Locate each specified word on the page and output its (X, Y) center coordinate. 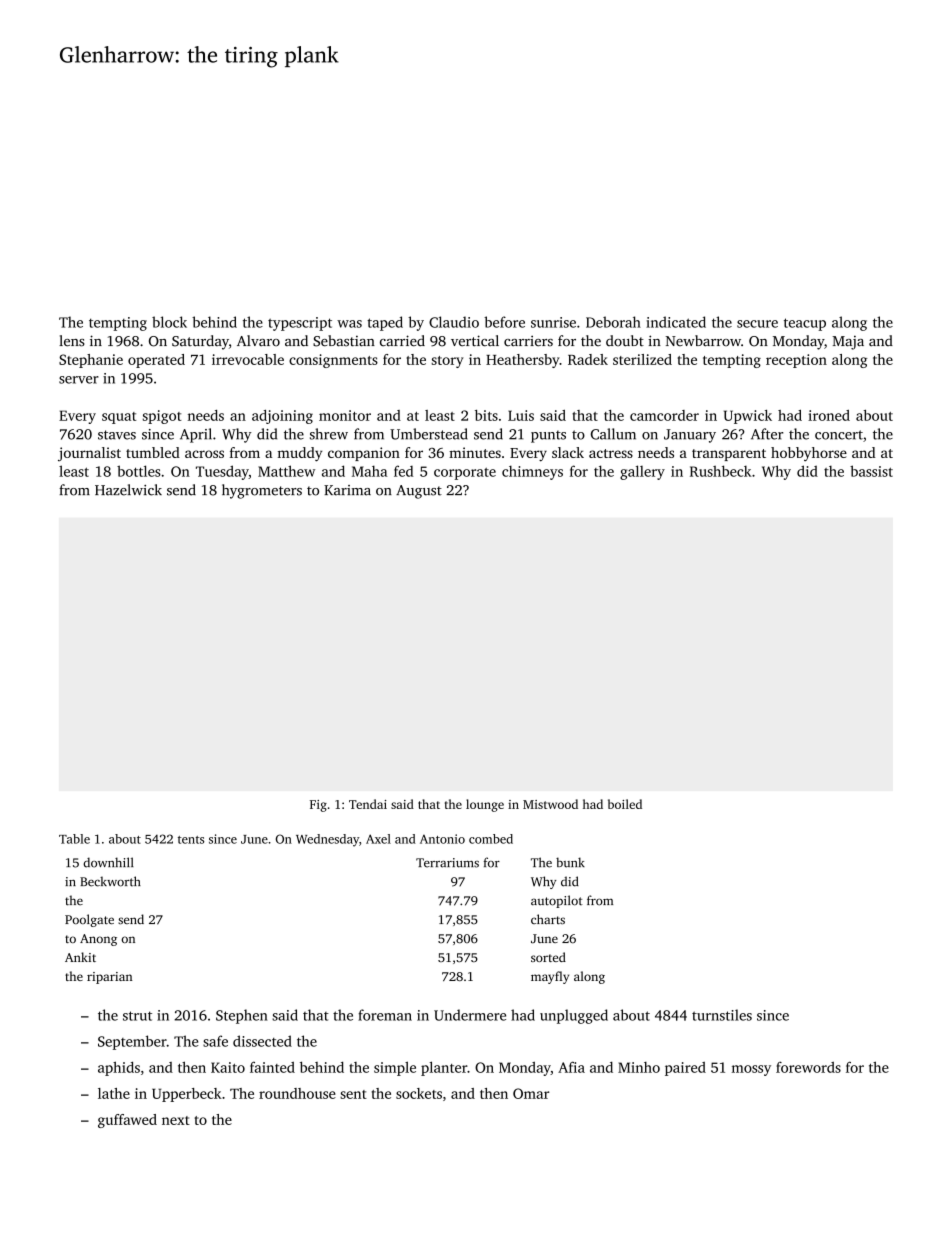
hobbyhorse (809, 454)
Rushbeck (721, 471)
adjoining (282, 417)
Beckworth (110, 881)
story (447, 362)
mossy (751, 1070)
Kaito (228, 1067)
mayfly (550, 977)
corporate (465, 474)
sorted (548, 957)
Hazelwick (128, 490)
